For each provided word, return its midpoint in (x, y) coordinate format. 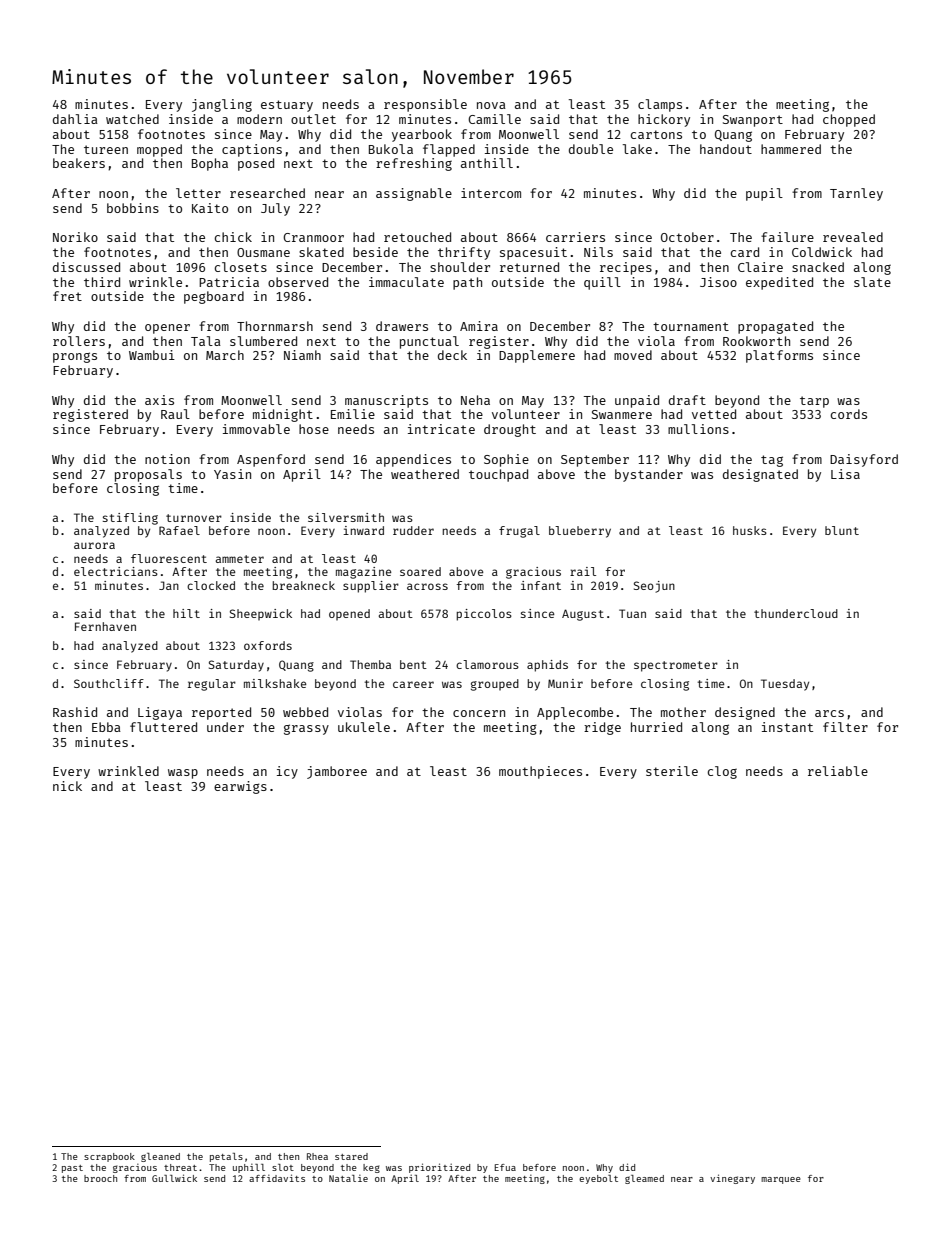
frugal (519, 532)
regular (212, 685)
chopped (849, 120)
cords (849, 414)
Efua (505, 1167)
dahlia (75, 119)
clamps (660, 105)
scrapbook (109, 1157)
